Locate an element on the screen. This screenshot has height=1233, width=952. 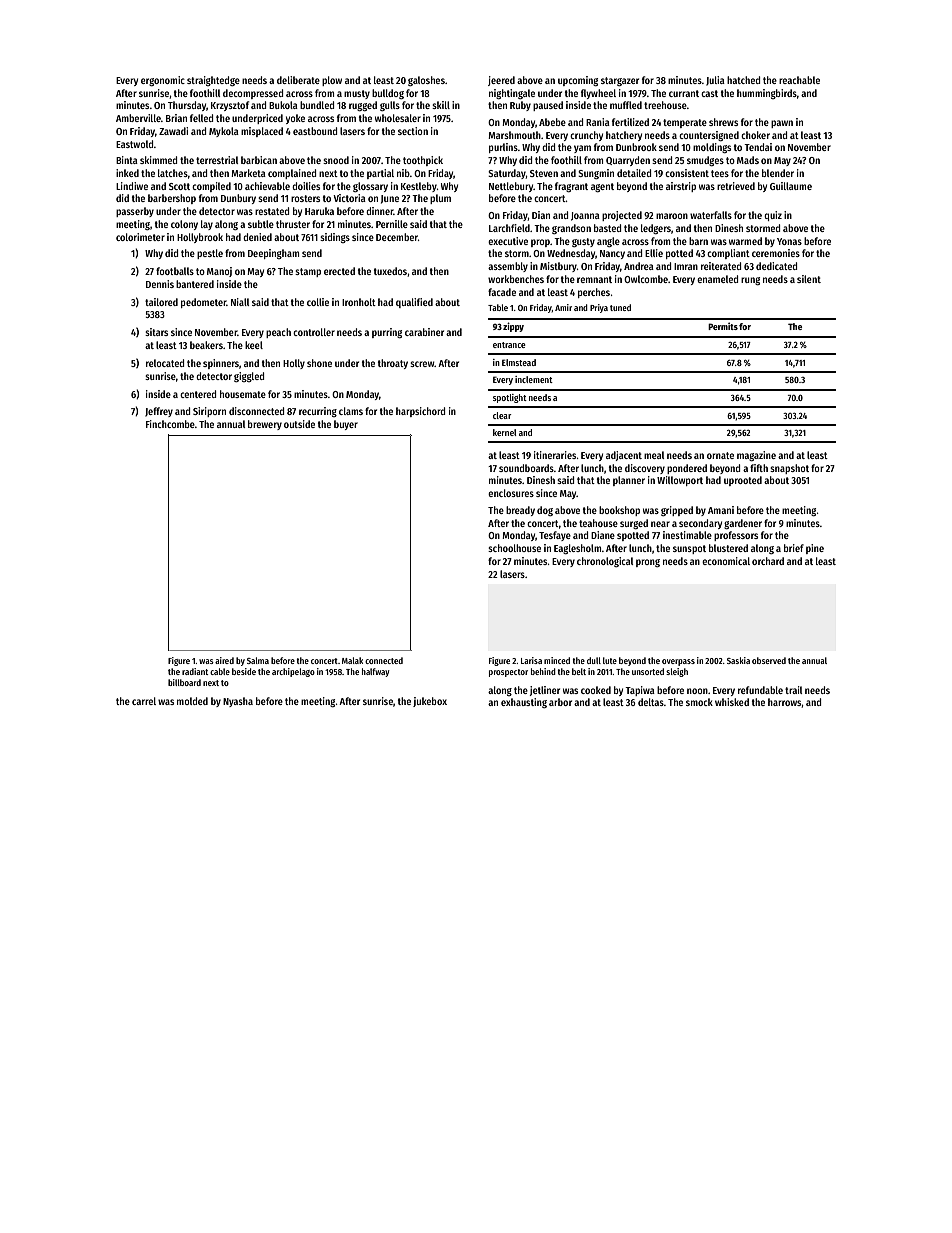
Julia is located at coordinates (715, 81).
